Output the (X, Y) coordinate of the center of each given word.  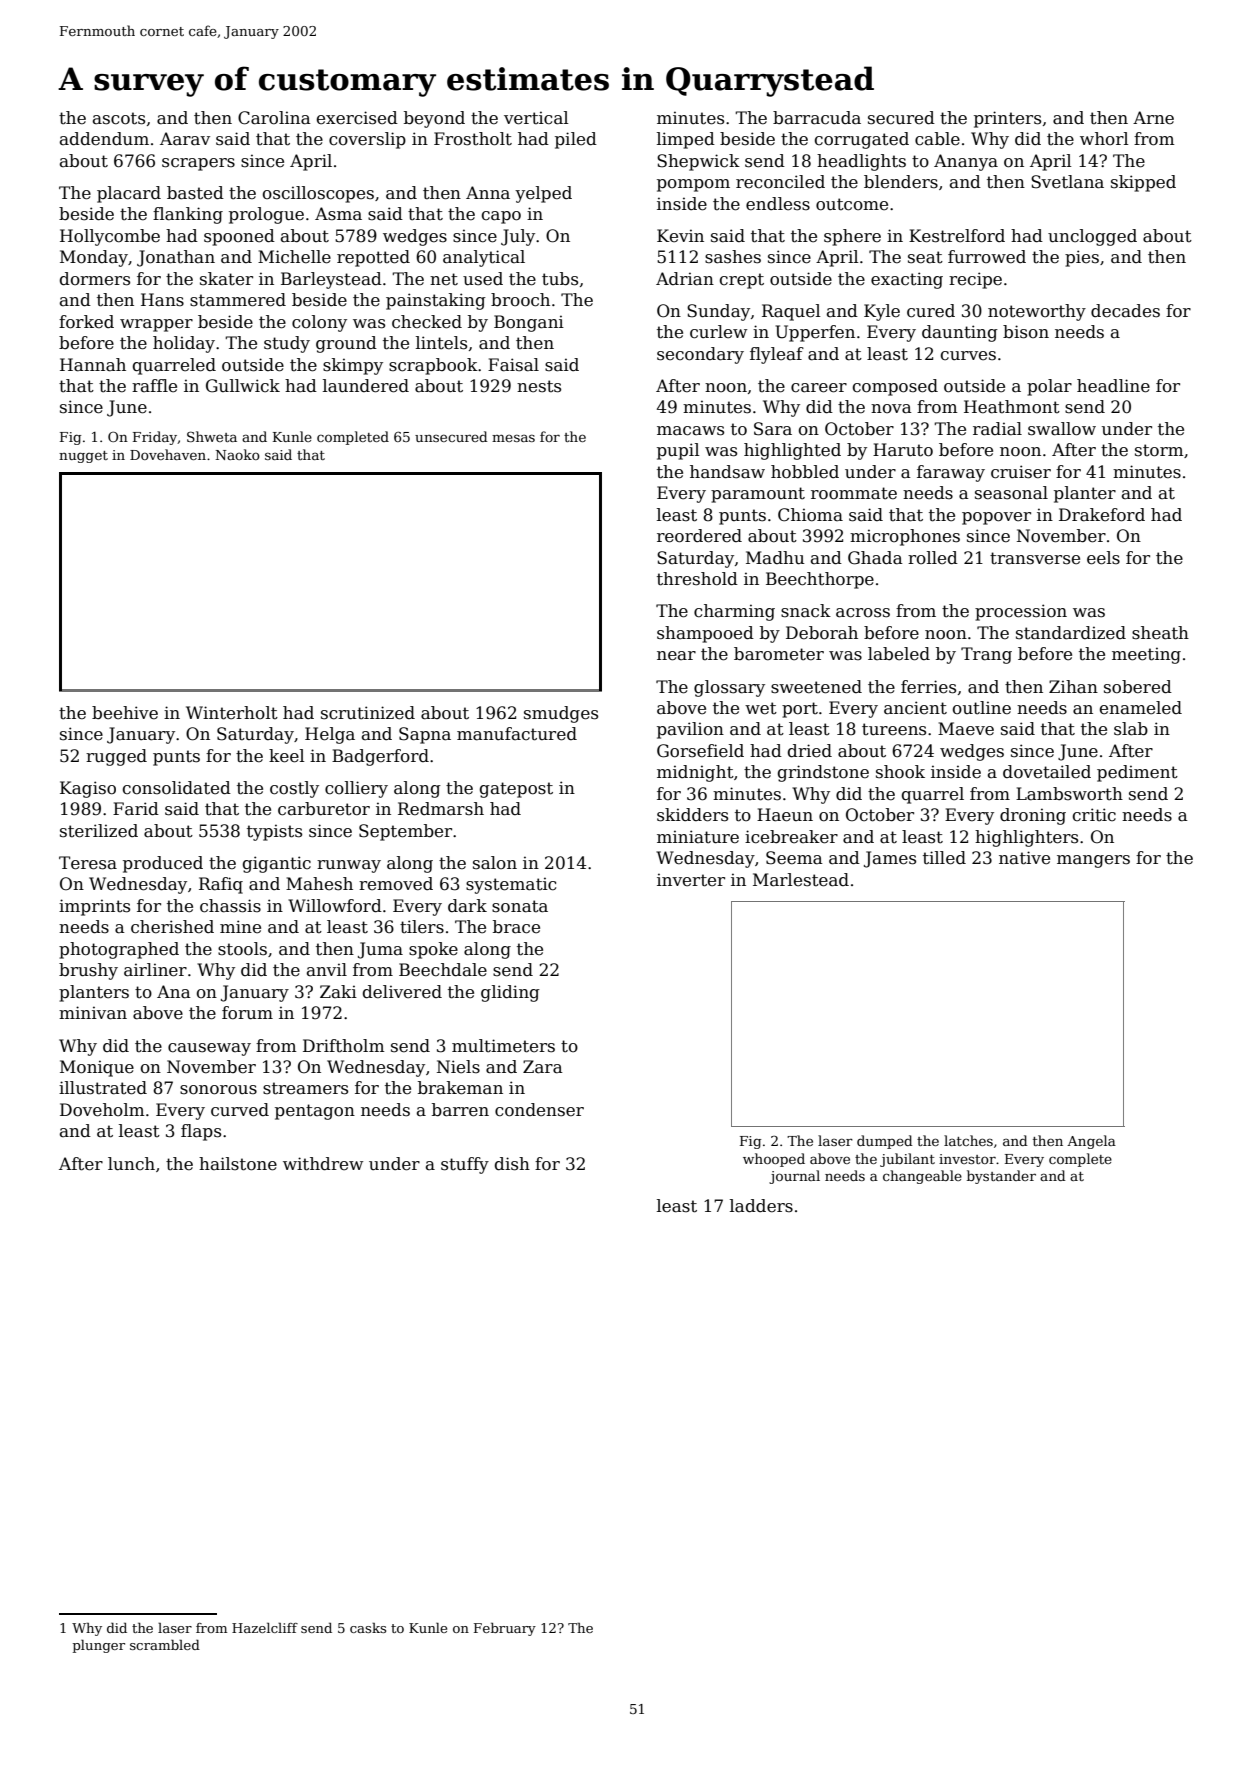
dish (512, 1164)
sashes (733, 257)
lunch (131, 1164)
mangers (1093, 861)
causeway (209, 1049)
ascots (119, 118)
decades (1125, 311)
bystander (1001, 1177)
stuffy (465, 1165)
